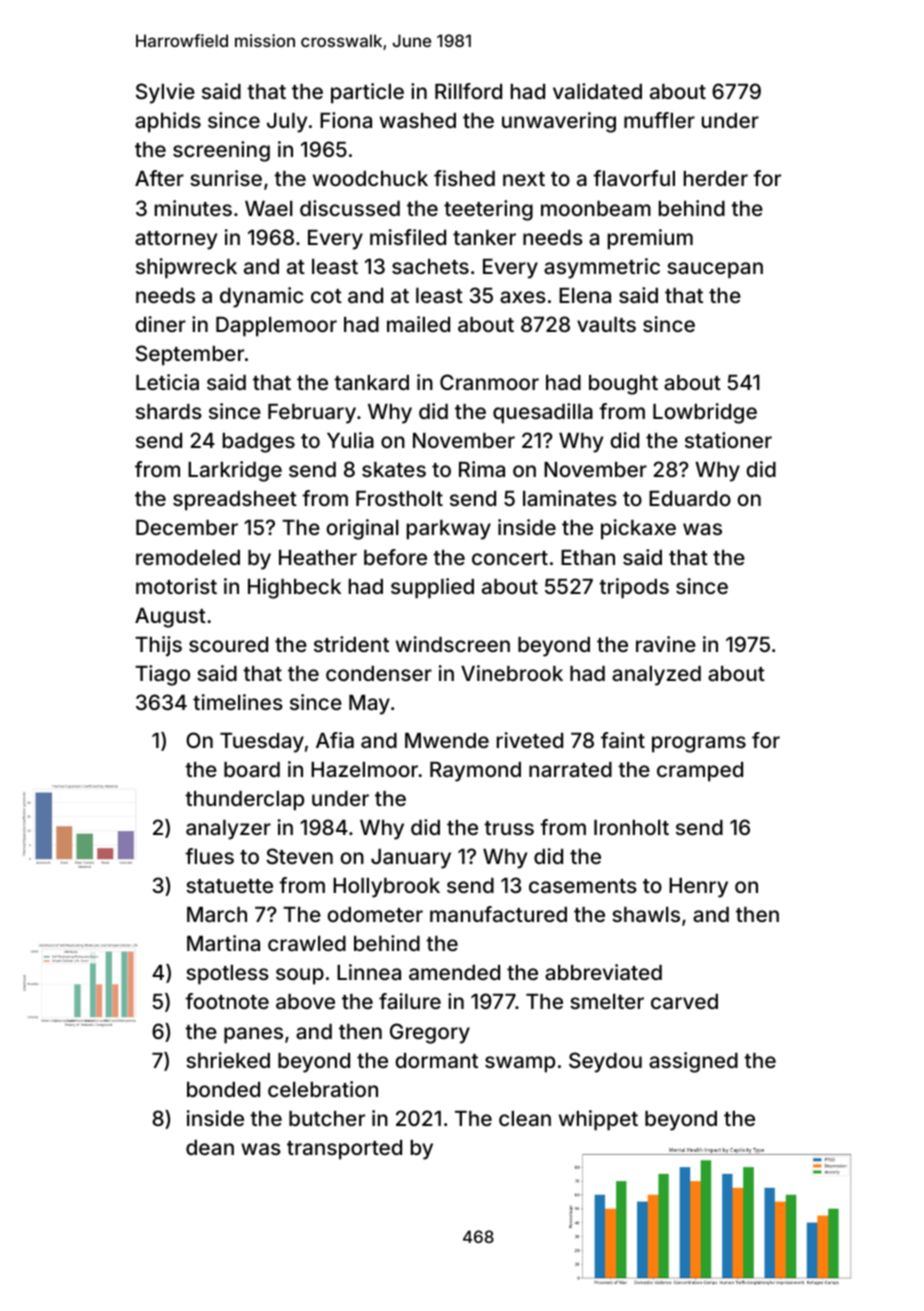 Image resolution: width=924 pixels, height=1311 pixels. I want to click on Sylvie, so click(165, 93).
